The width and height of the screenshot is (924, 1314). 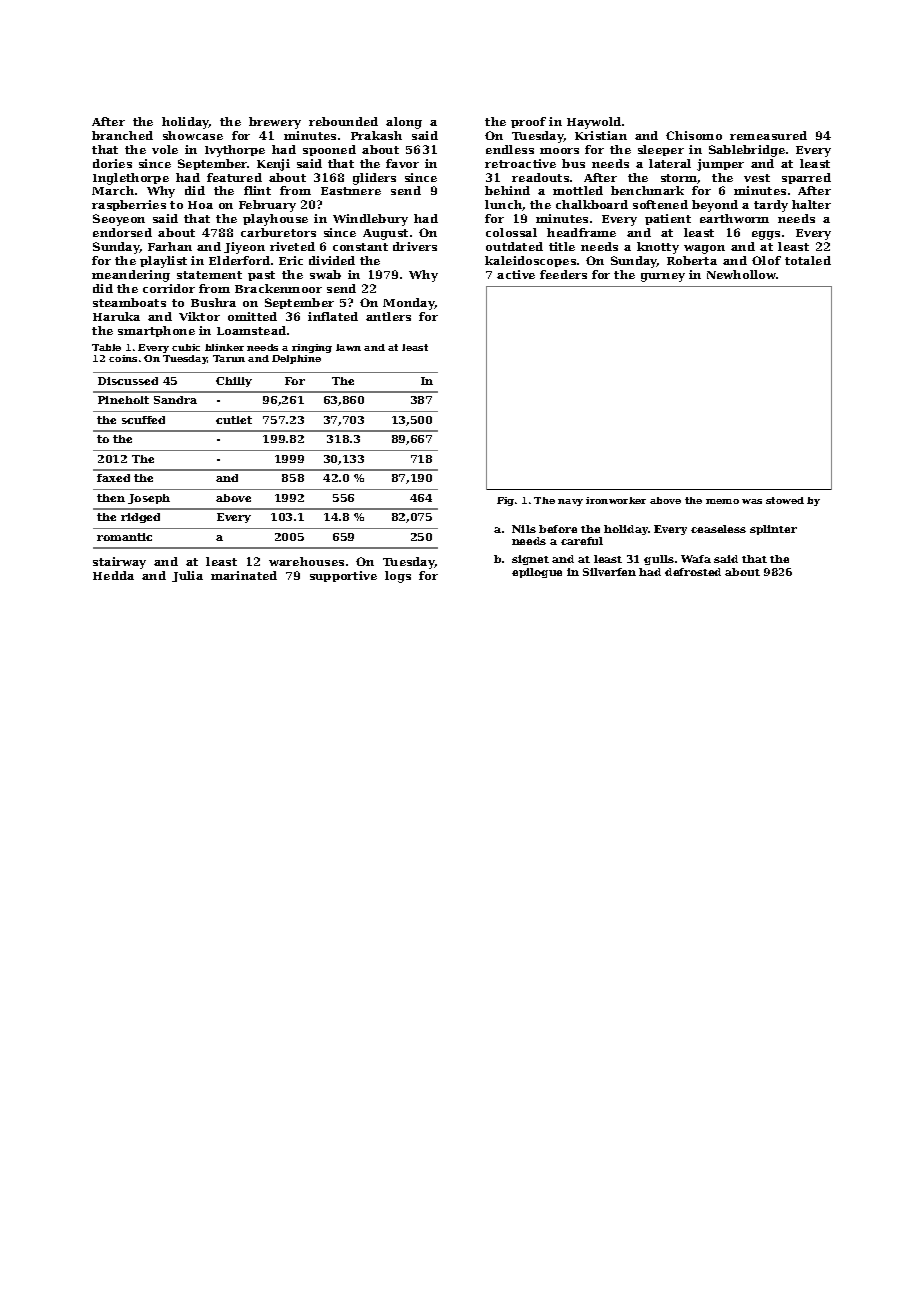 What do you see at coordinates (741, 274) in the screenshot?
I see `Newhollow` at bounding box center [741, 274].
